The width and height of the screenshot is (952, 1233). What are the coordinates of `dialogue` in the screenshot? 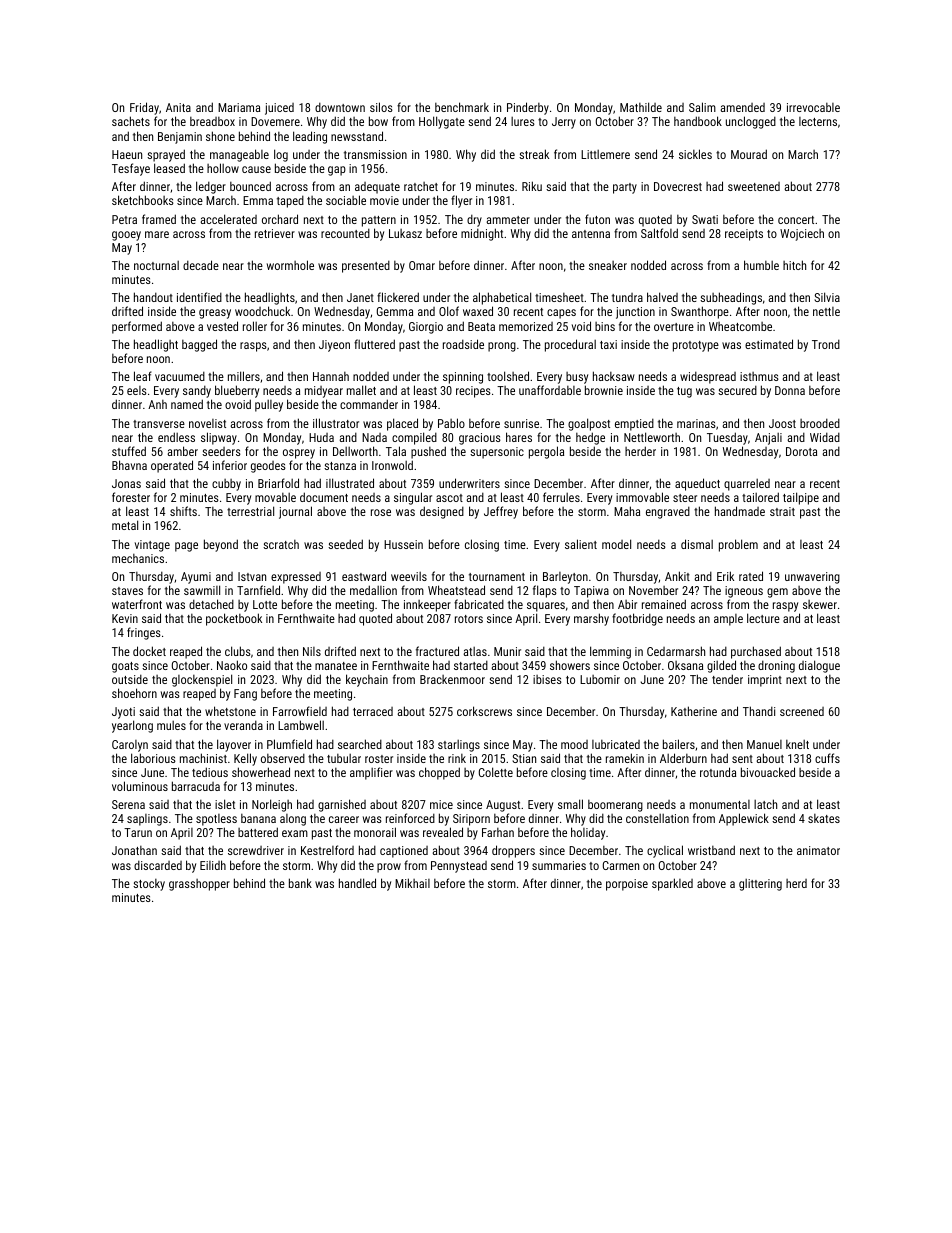 It's located at (819, 666).
